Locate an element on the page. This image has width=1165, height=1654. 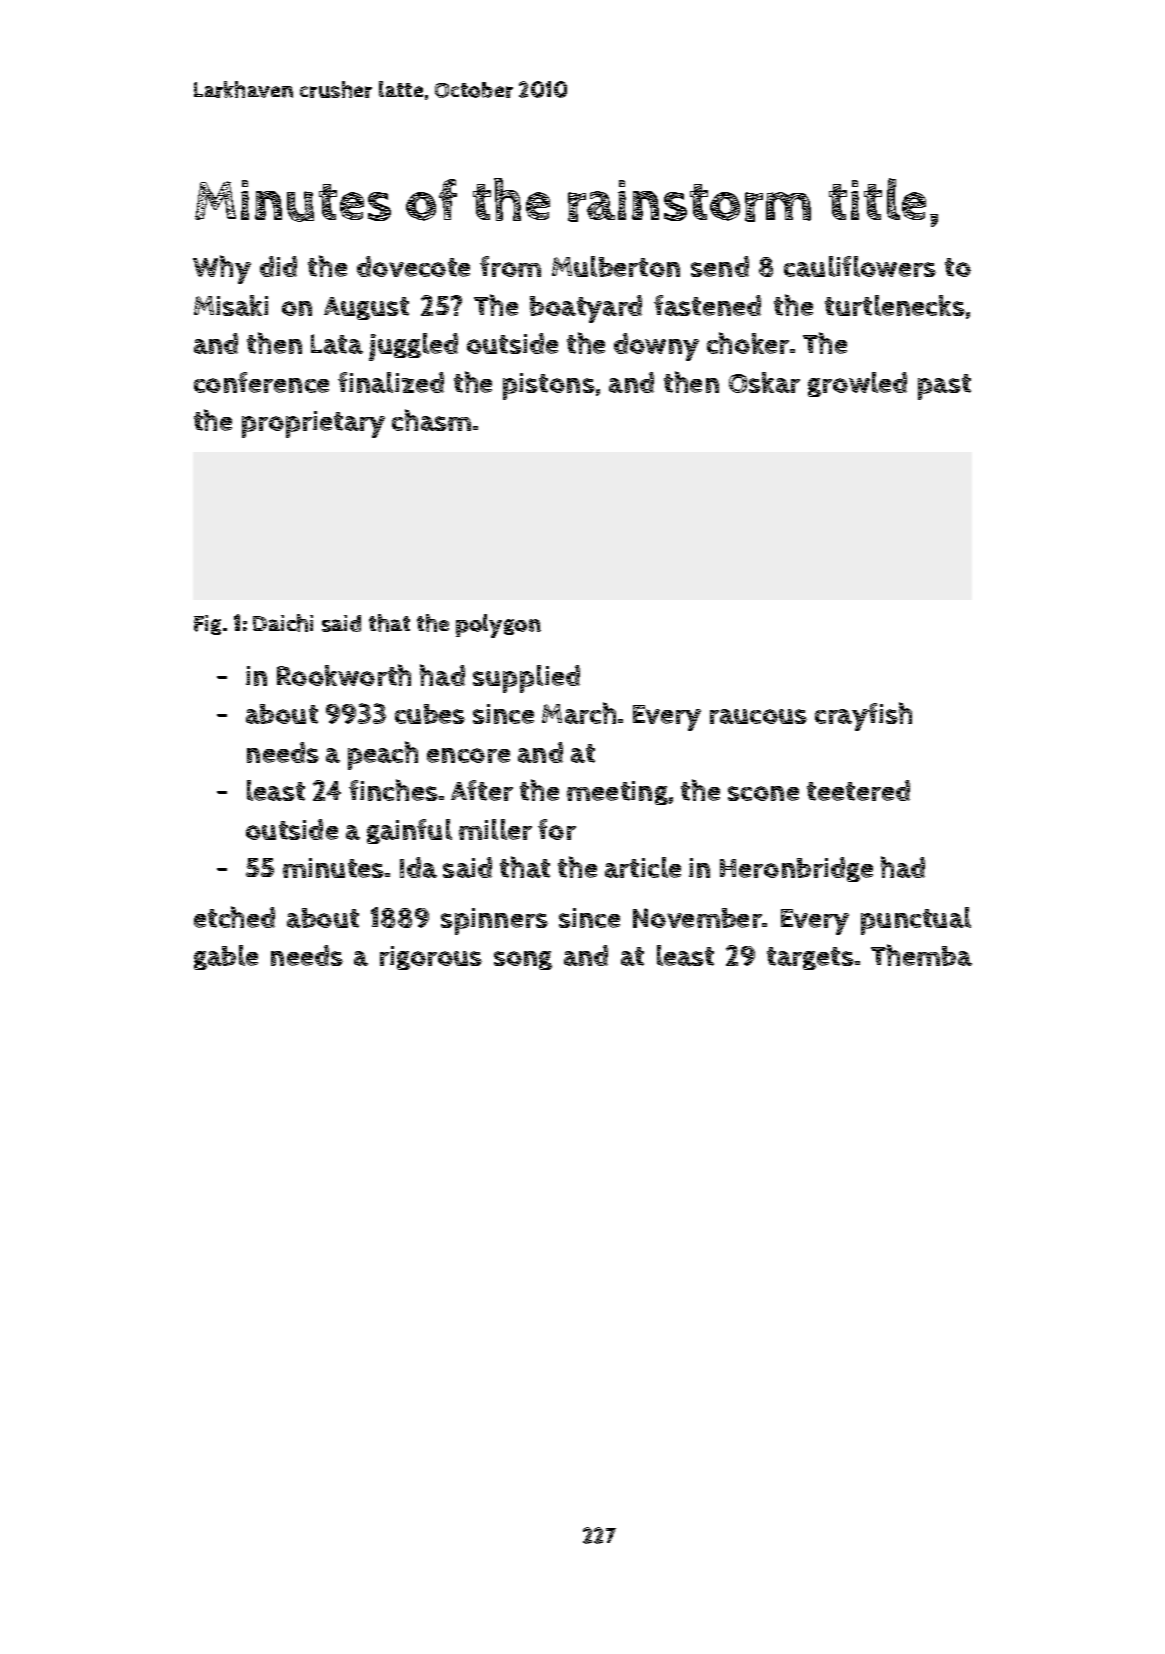
Why is located at coordinates (222, 269).
